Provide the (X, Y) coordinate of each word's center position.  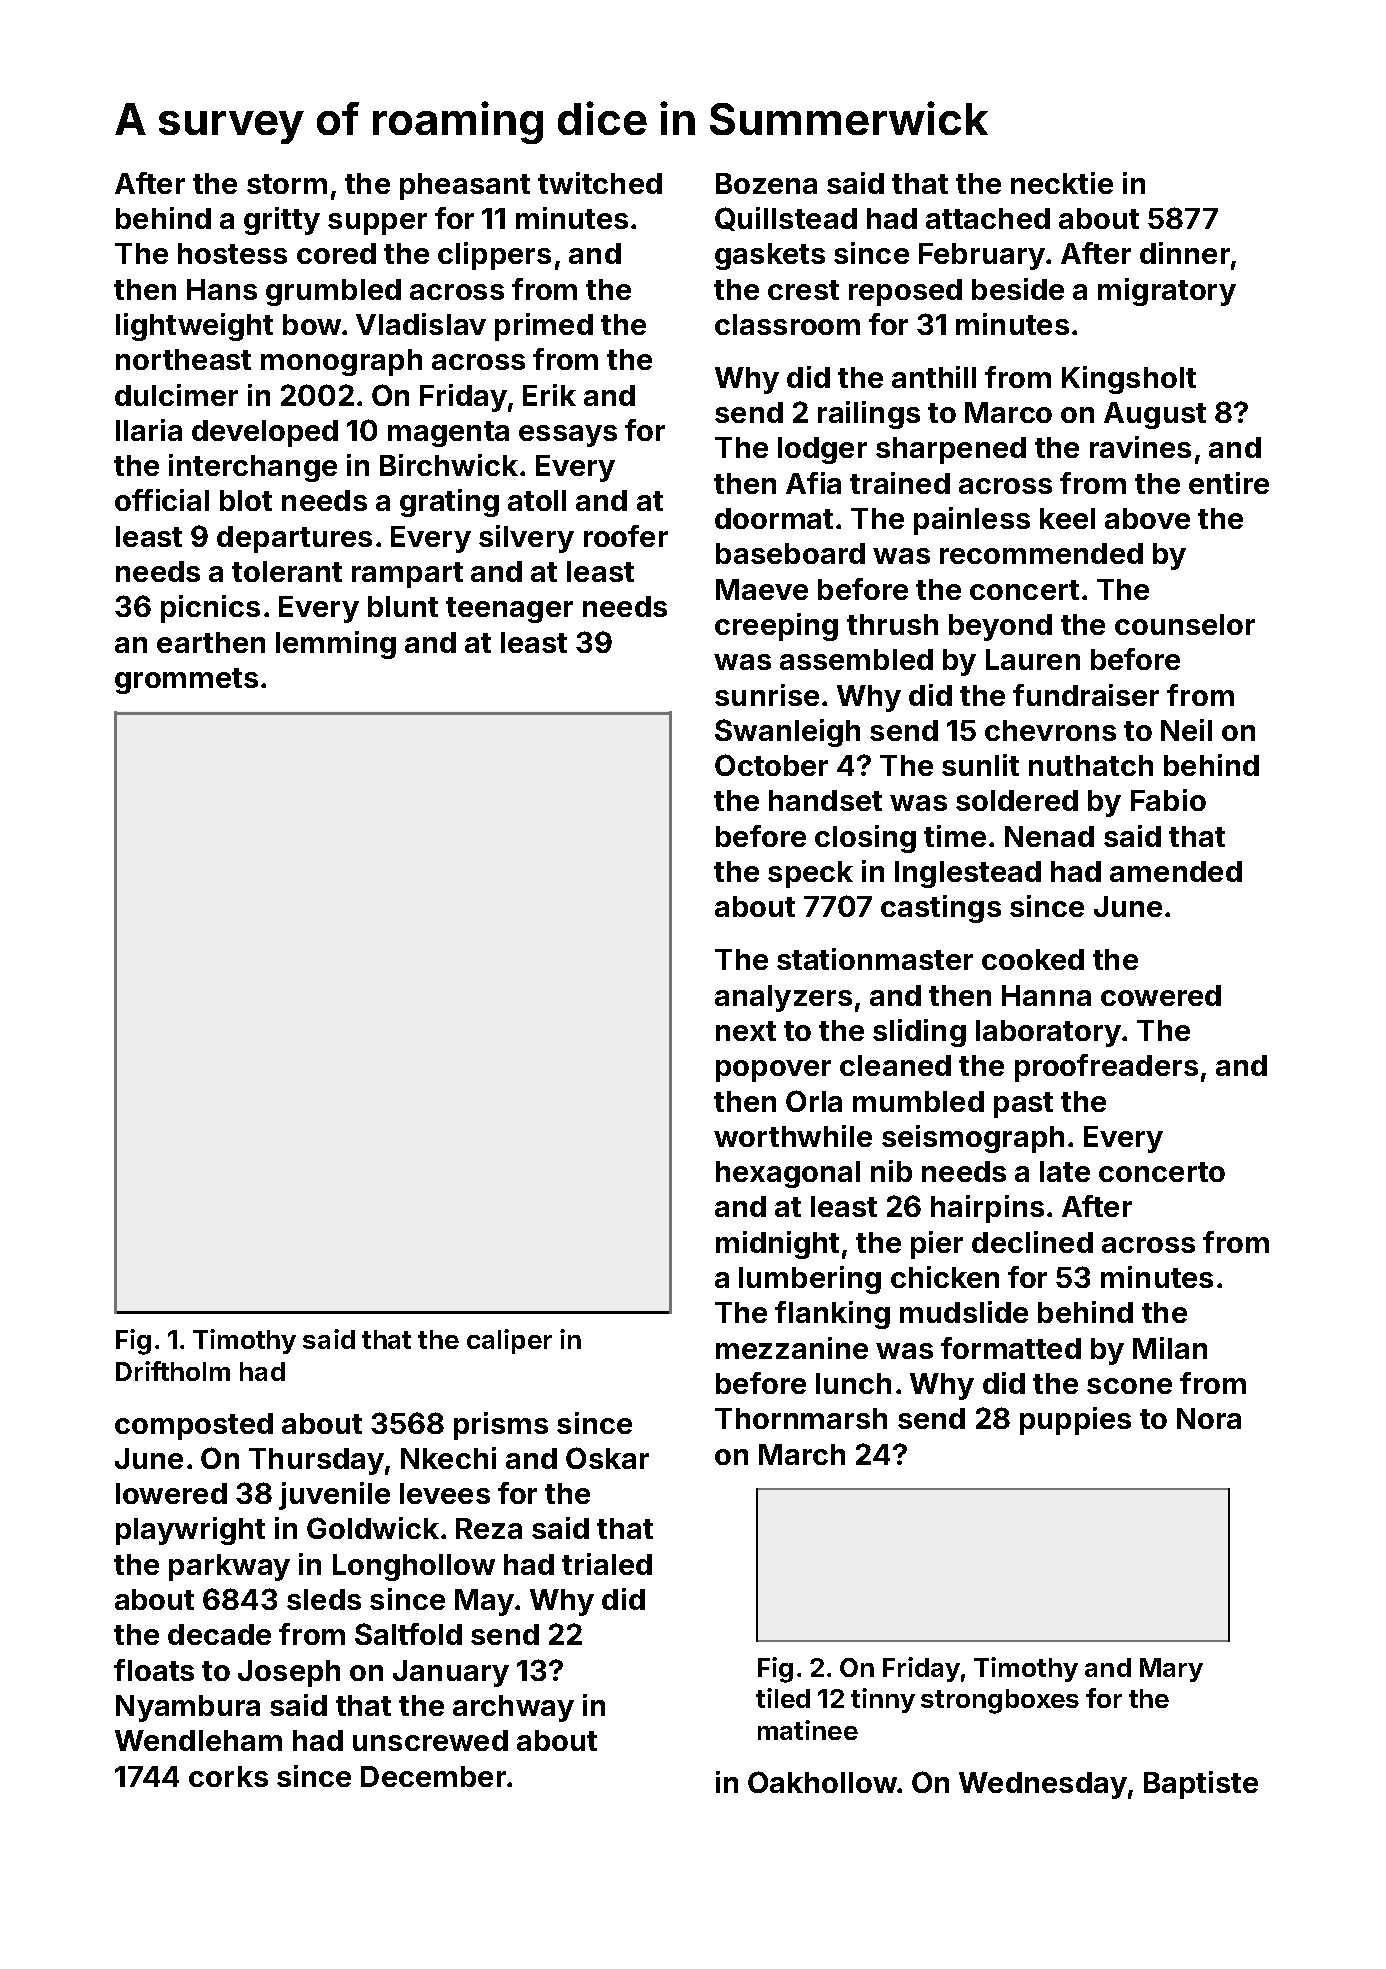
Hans (222, 289)
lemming (336, 645)
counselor (1185, 624)
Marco (1008, 412)
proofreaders (1106, 1068)
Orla (814, 1101)
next (746, 1031)
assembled (856, 659)
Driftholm (173, 1371)
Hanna (1046, 995)
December (433, 1776)
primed (544, 327)
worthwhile (793, 1136)
